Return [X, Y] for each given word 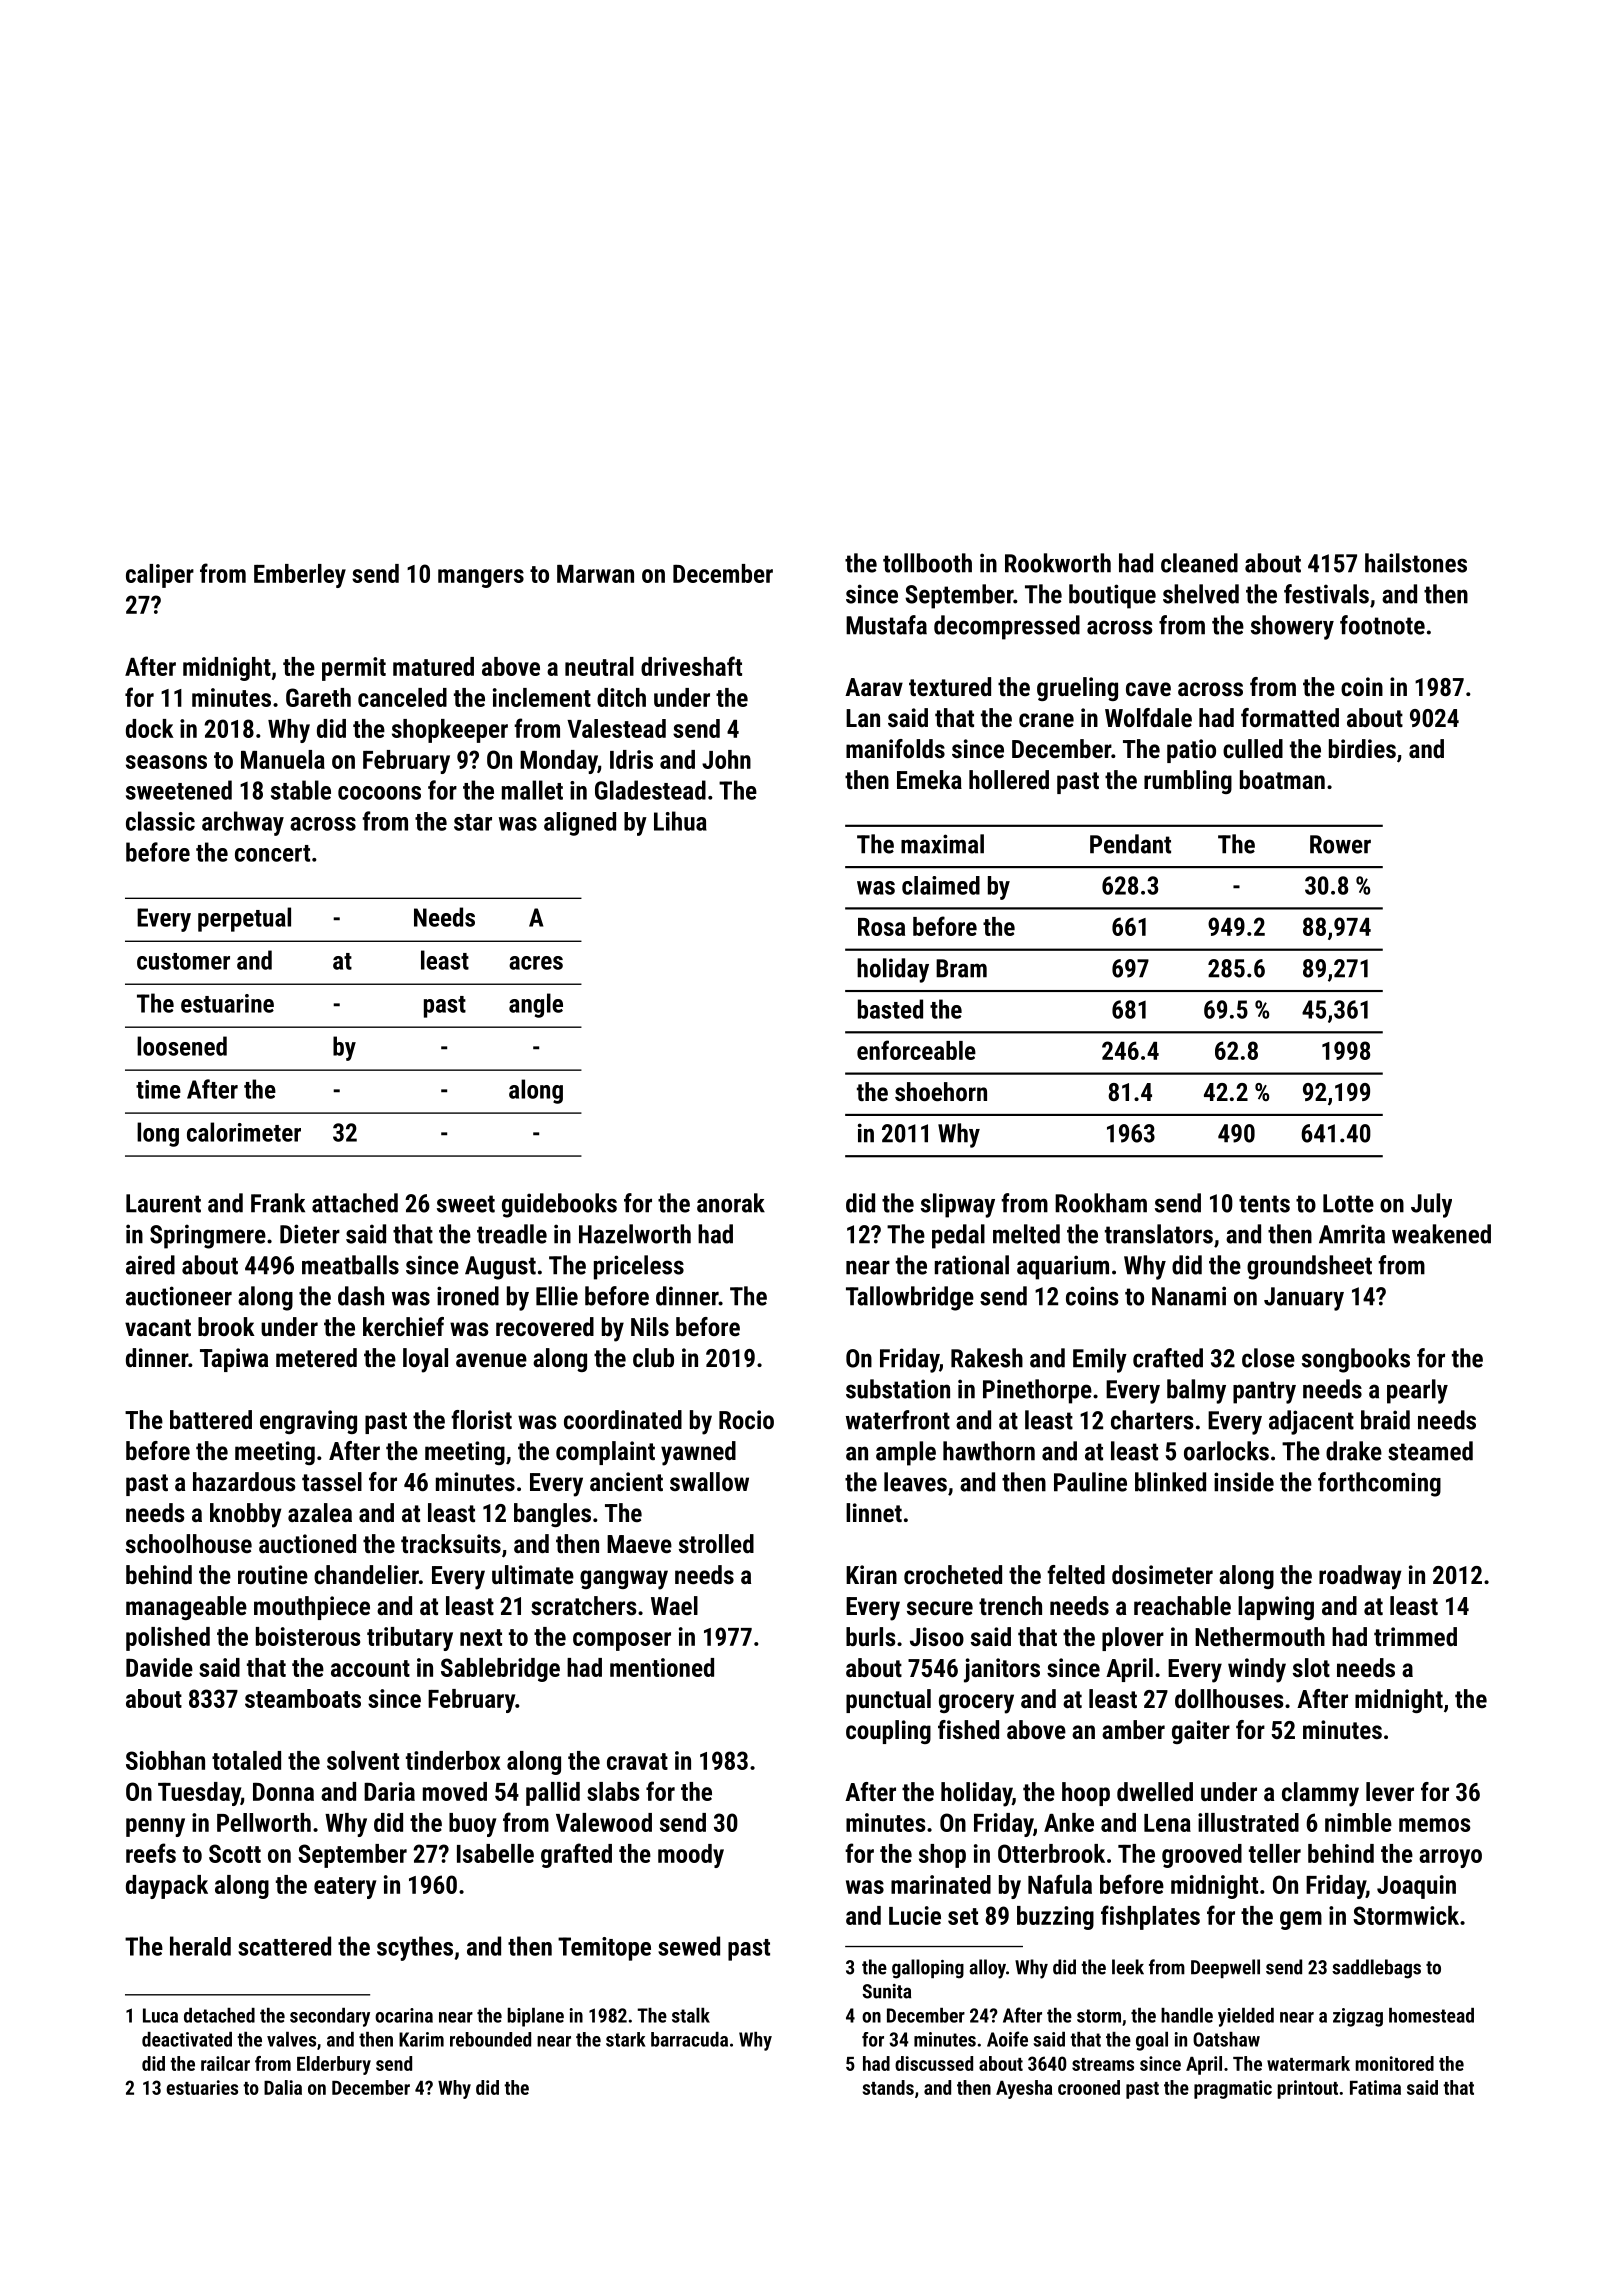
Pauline [1090, 1482]
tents [1264, 1204]
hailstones [1416, 563]
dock [150, 728]
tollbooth [927, 563]
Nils [650, 1326]
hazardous [244, 1481]
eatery [345, 1888]
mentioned [662, 1667]
